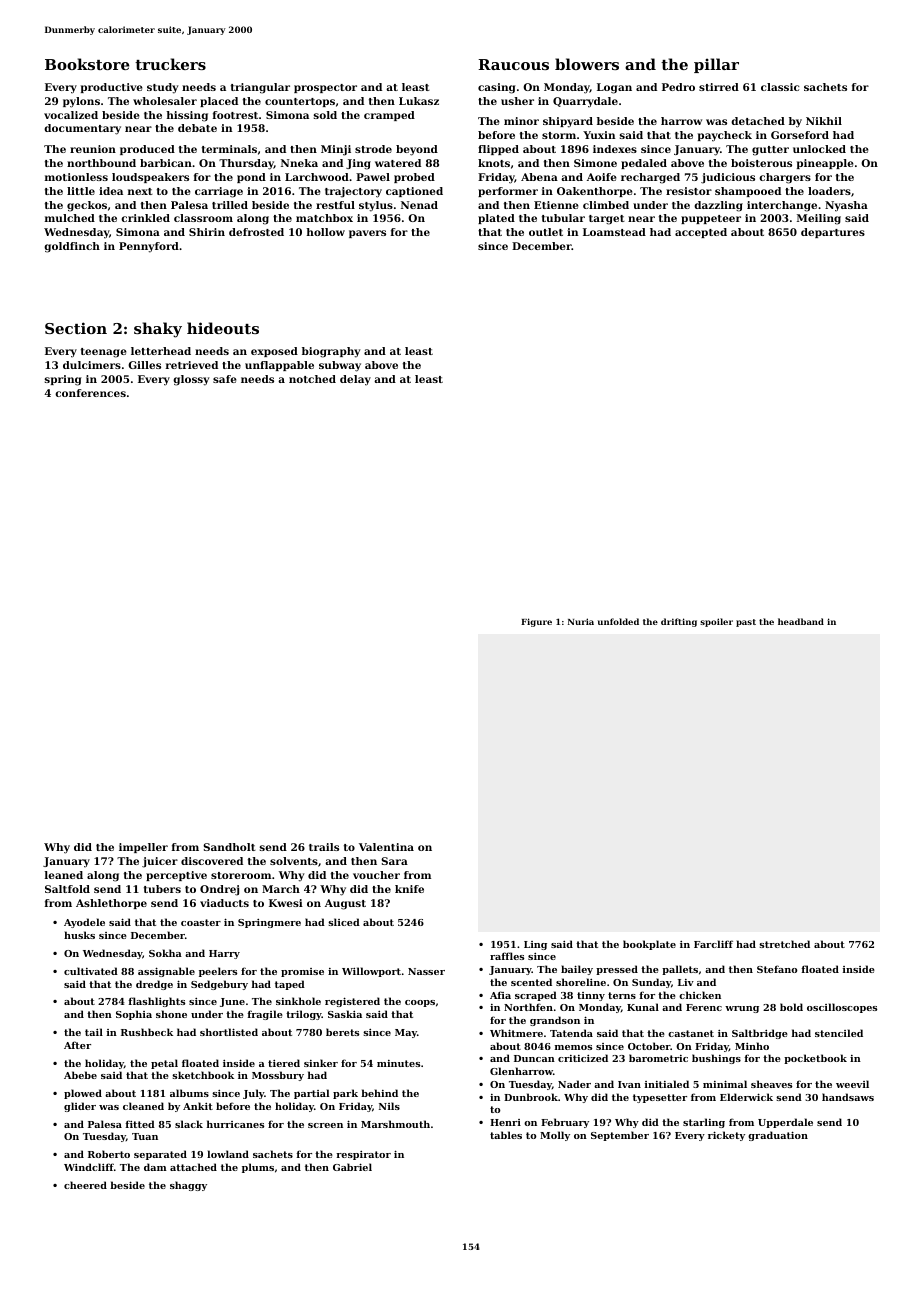  Describe the element at coordinates (274, 352) in the screenshot. I see `exposed` at that location.
